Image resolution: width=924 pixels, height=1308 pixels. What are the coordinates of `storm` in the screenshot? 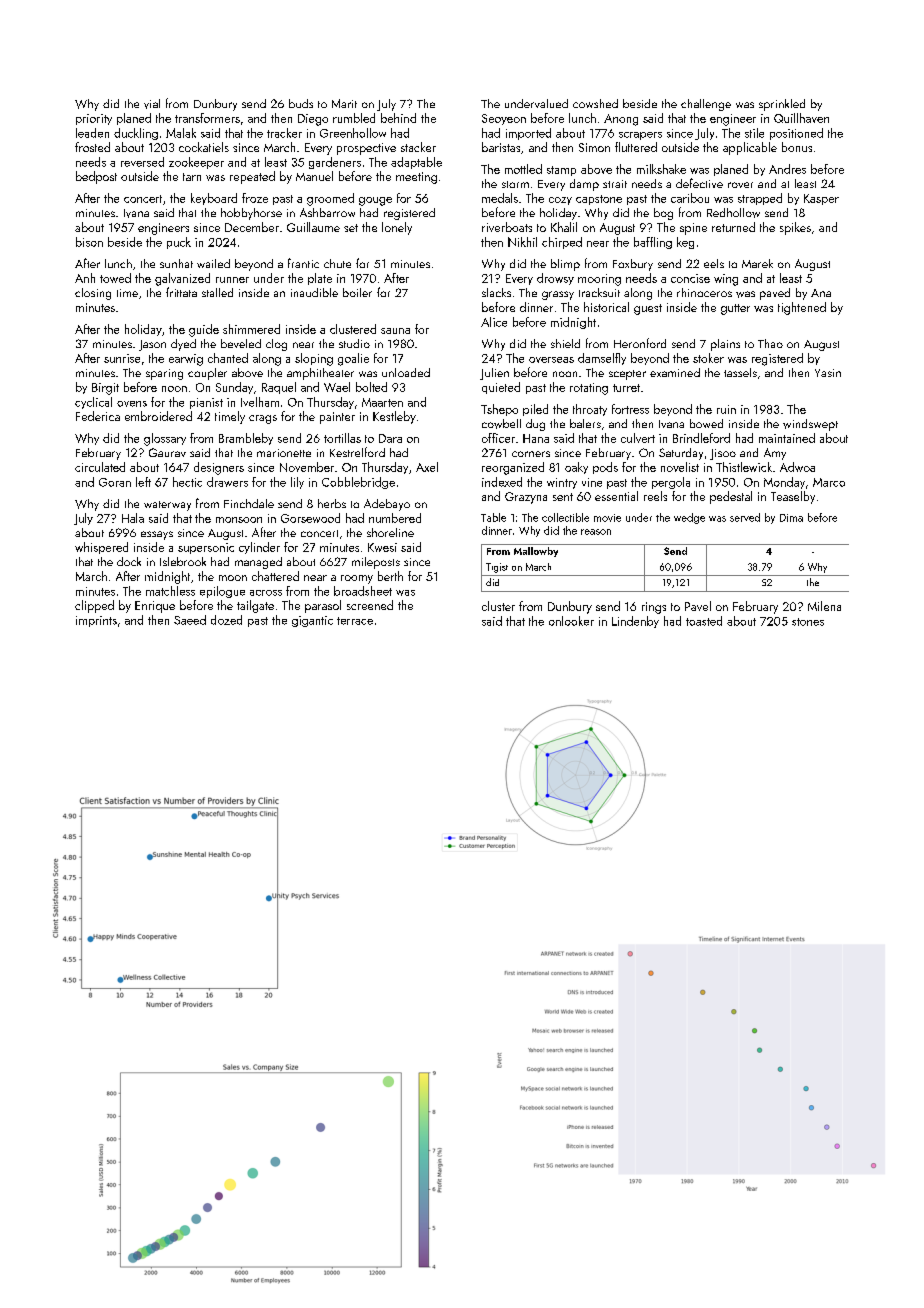 It's located at (515, 184).
